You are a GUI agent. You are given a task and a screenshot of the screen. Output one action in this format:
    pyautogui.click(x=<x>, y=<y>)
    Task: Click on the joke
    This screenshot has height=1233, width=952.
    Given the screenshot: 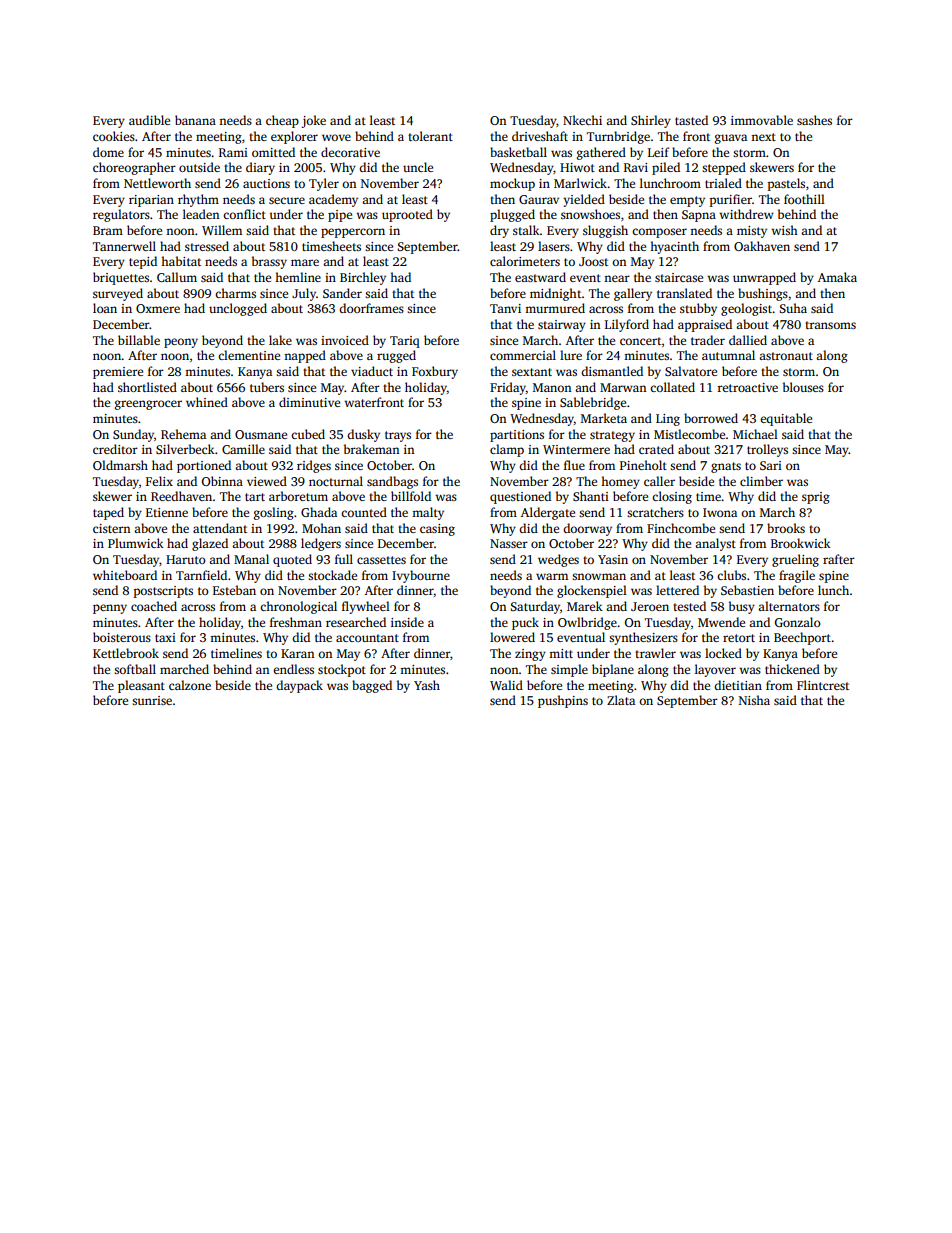 What is the action you would take?
    pyautogui.click(x=313, y=121)
